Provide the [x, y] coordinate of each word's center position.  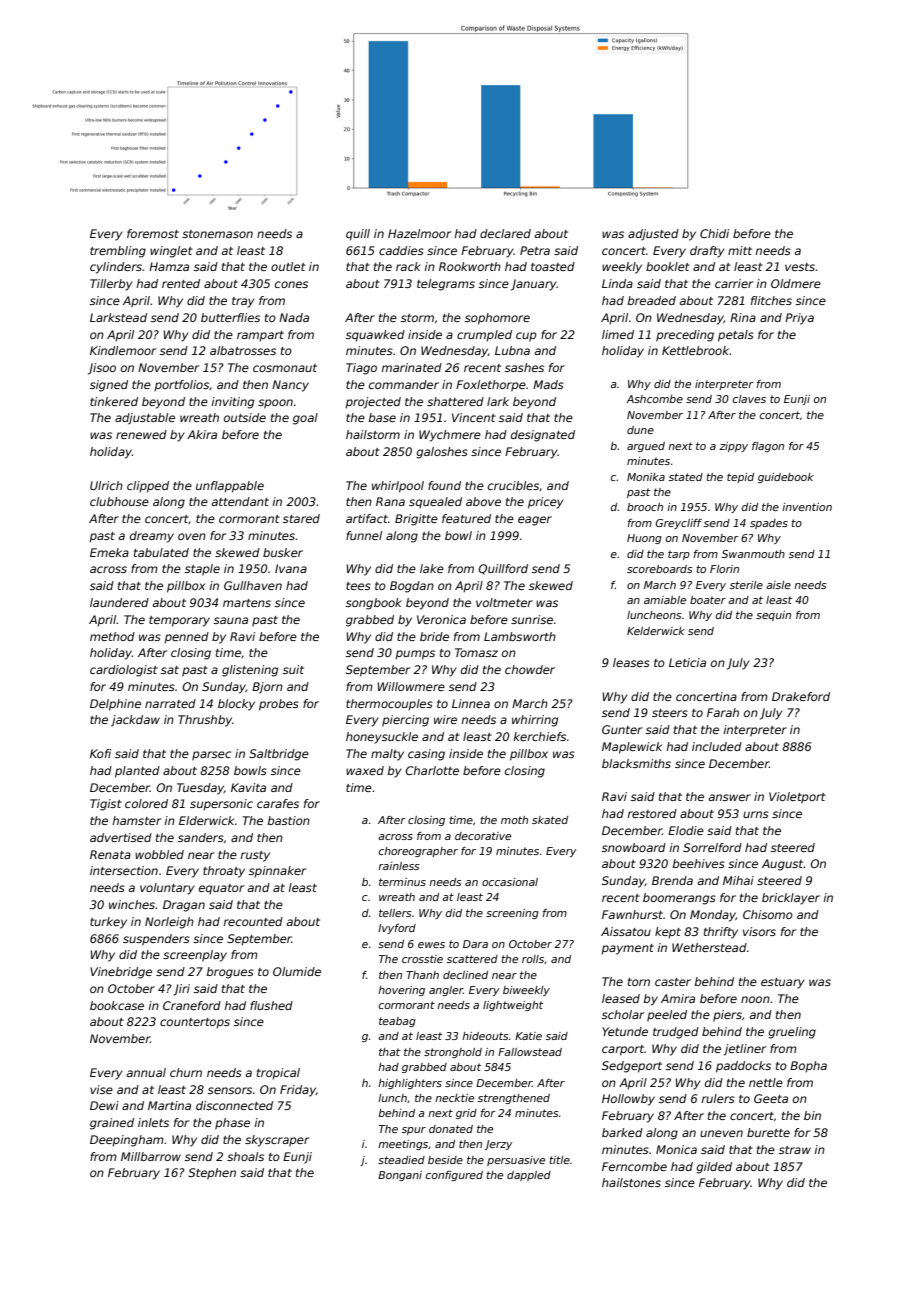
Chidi [714, 233]
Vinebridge [121, 973]
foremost [153, 233]
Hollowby [628, 1100]
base [382, 417]
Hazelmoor [419, 233]
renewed [141, 434]
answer [729, 797]
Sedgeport [632, 1067]
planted [137, 772]
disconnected [234, 1105]
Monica [676, 1149]
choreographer [418, 852]
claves [749, 399]
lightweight [513, 1006]
